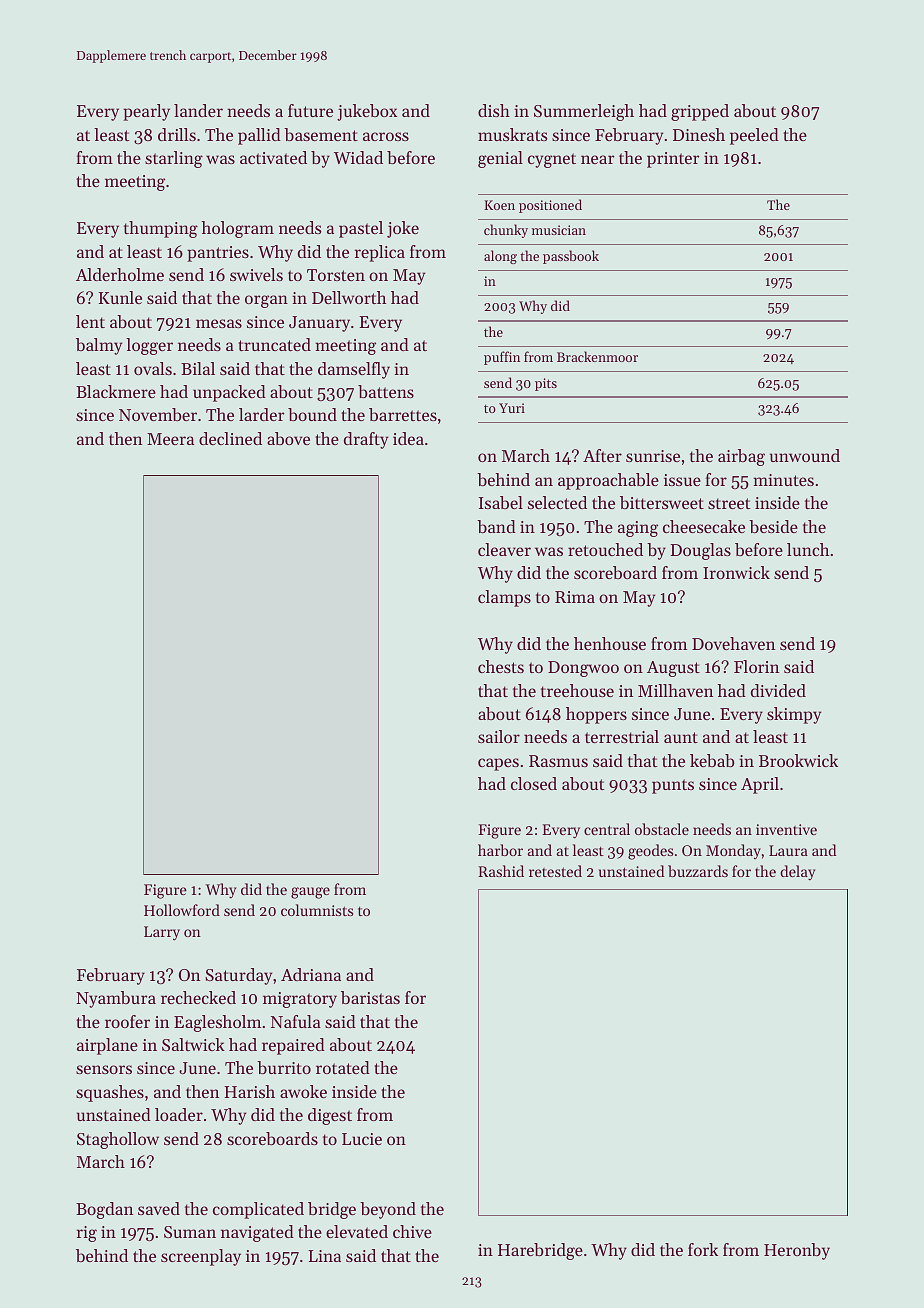 The image size is (924, 1308). I want to click on Heronby, so click(797, 1251).
